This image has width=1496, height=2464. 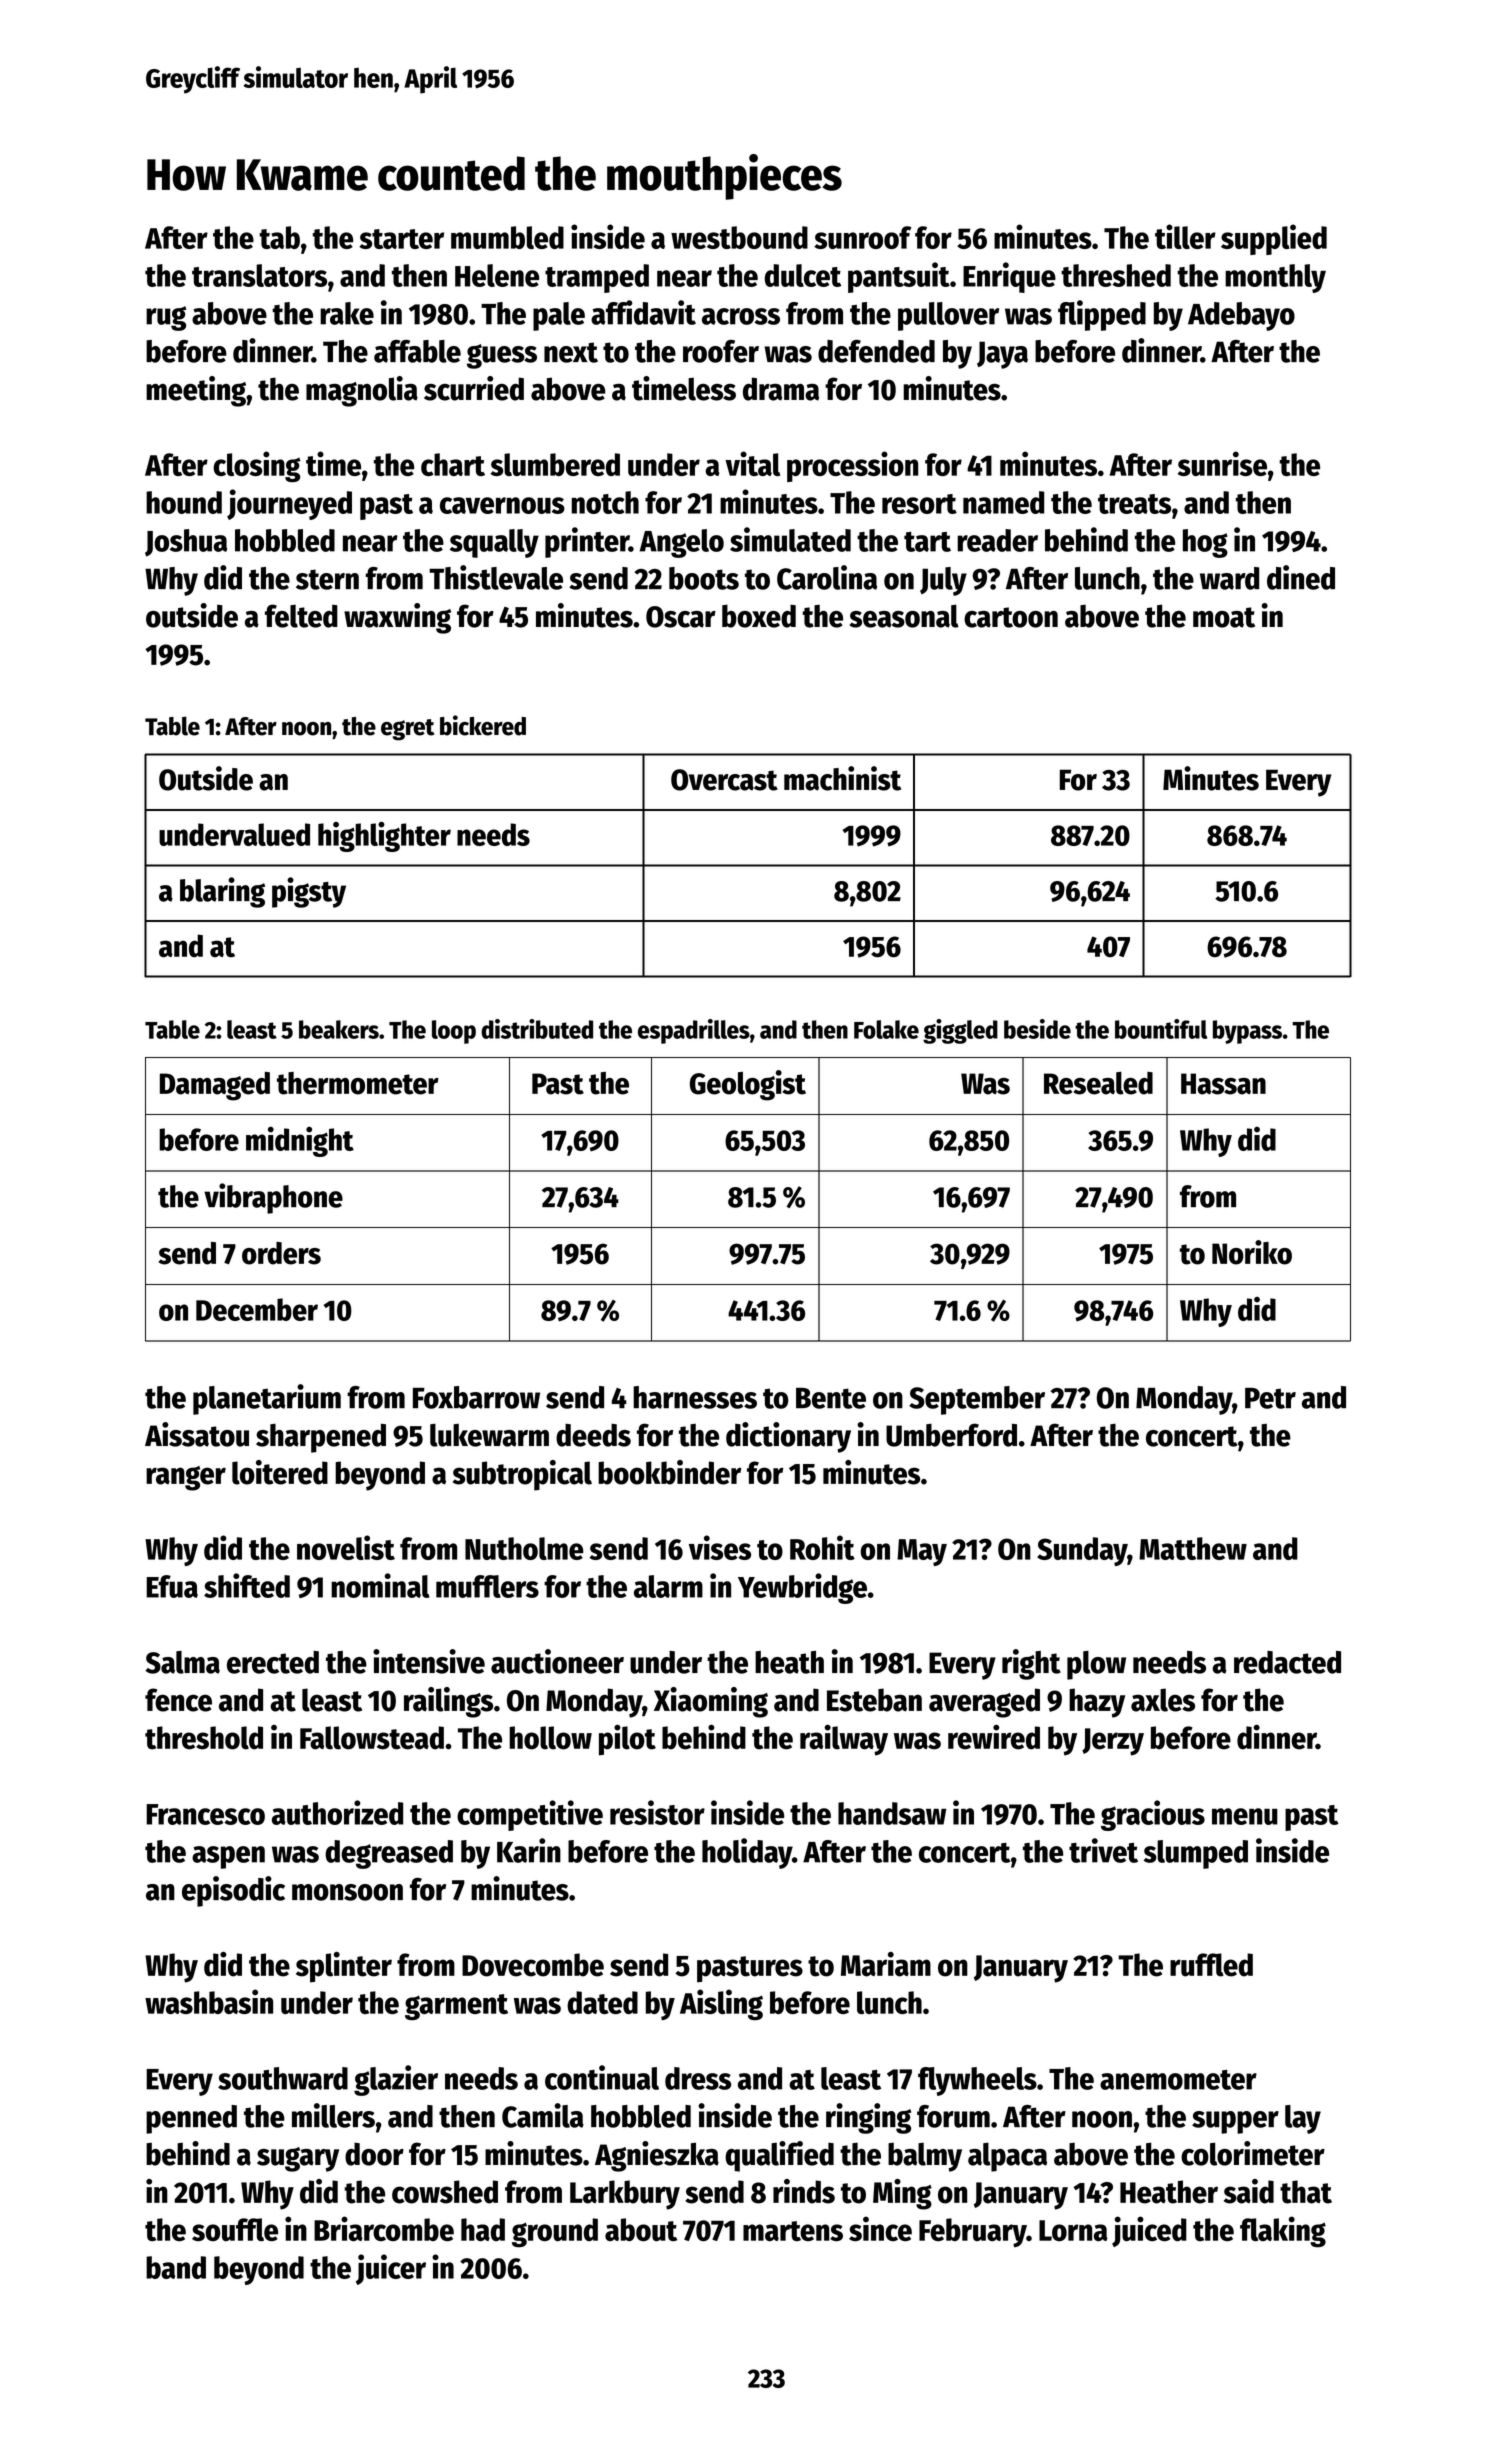 I want to click on juicer, so click(x=391, y=2269).
